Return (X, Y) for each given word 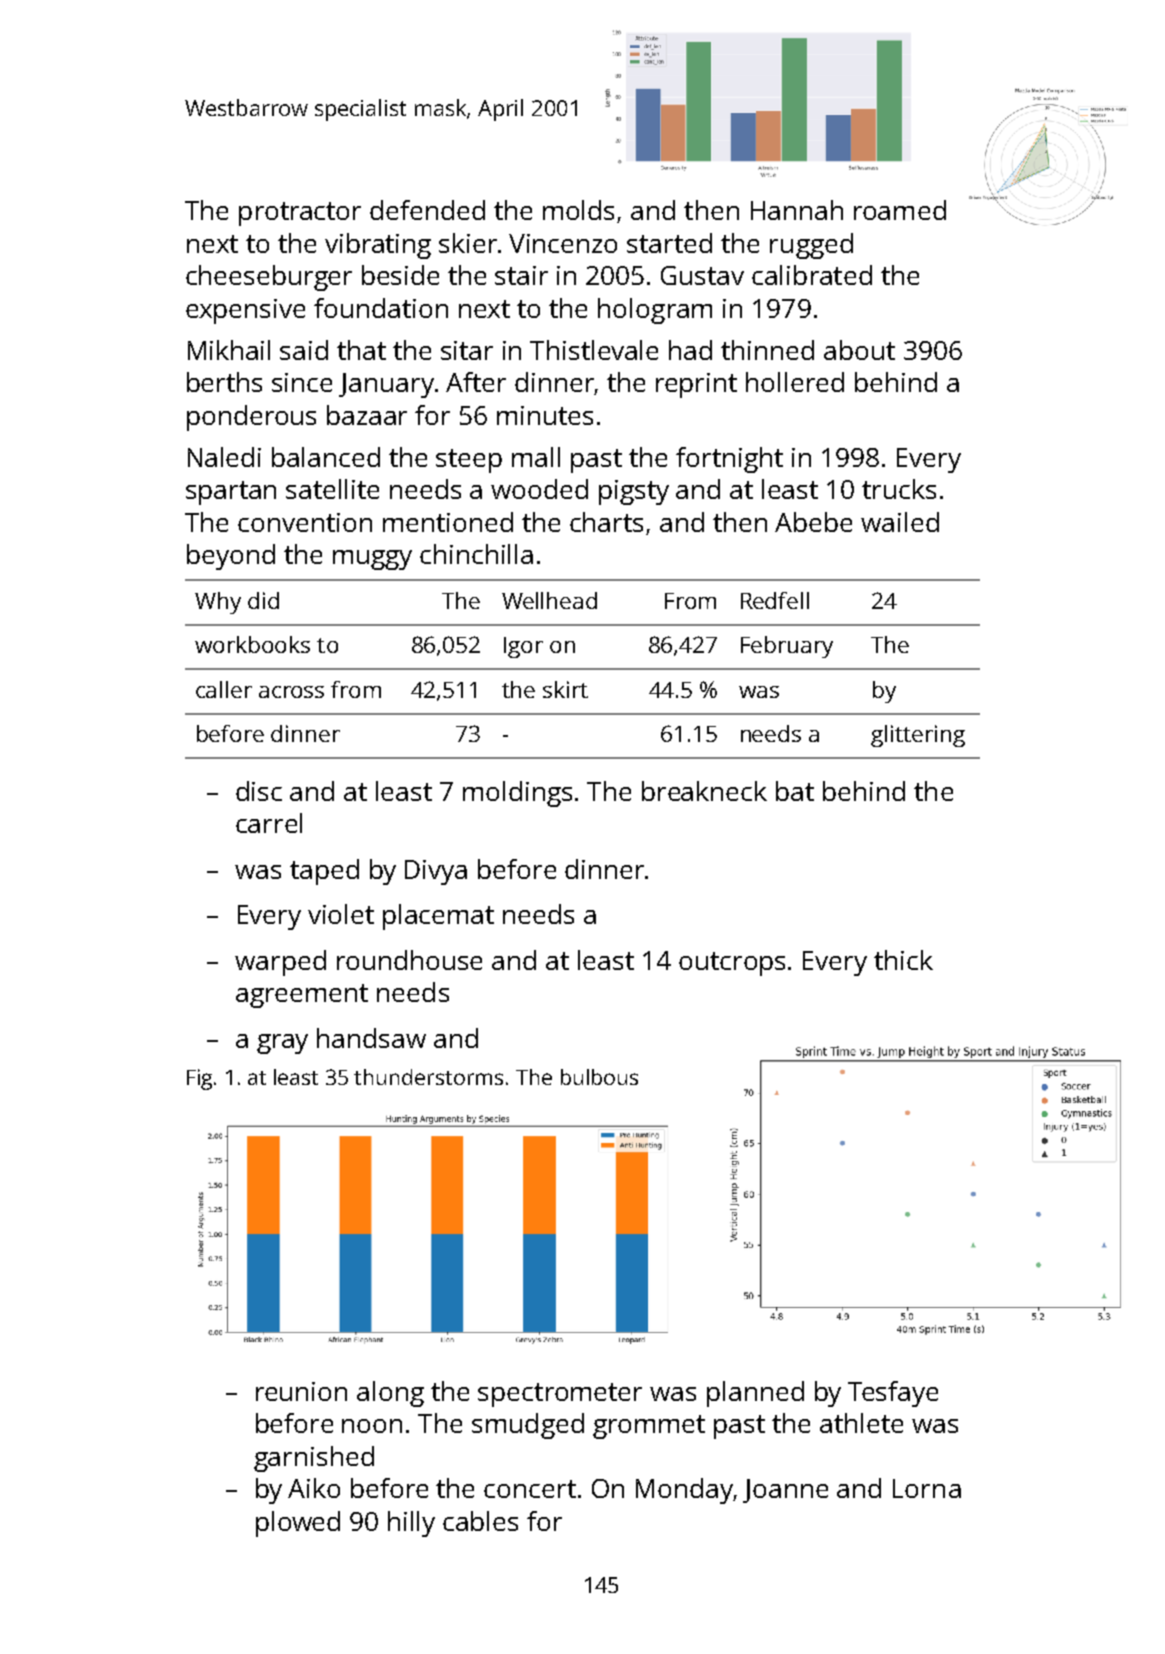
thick (903, 960)
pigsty (634, 492)
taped (324, 872)
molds (578, 210)
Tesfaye (893, 1394)
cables (480, 1521)
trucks (899, 489)
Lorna (927, 1488)
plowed (298, 1524)
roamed (900, 210)
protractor (300, 214)
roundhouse (409, 960)
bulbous (599, 1077)
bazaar (367, 415)
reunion (301, 1391)
